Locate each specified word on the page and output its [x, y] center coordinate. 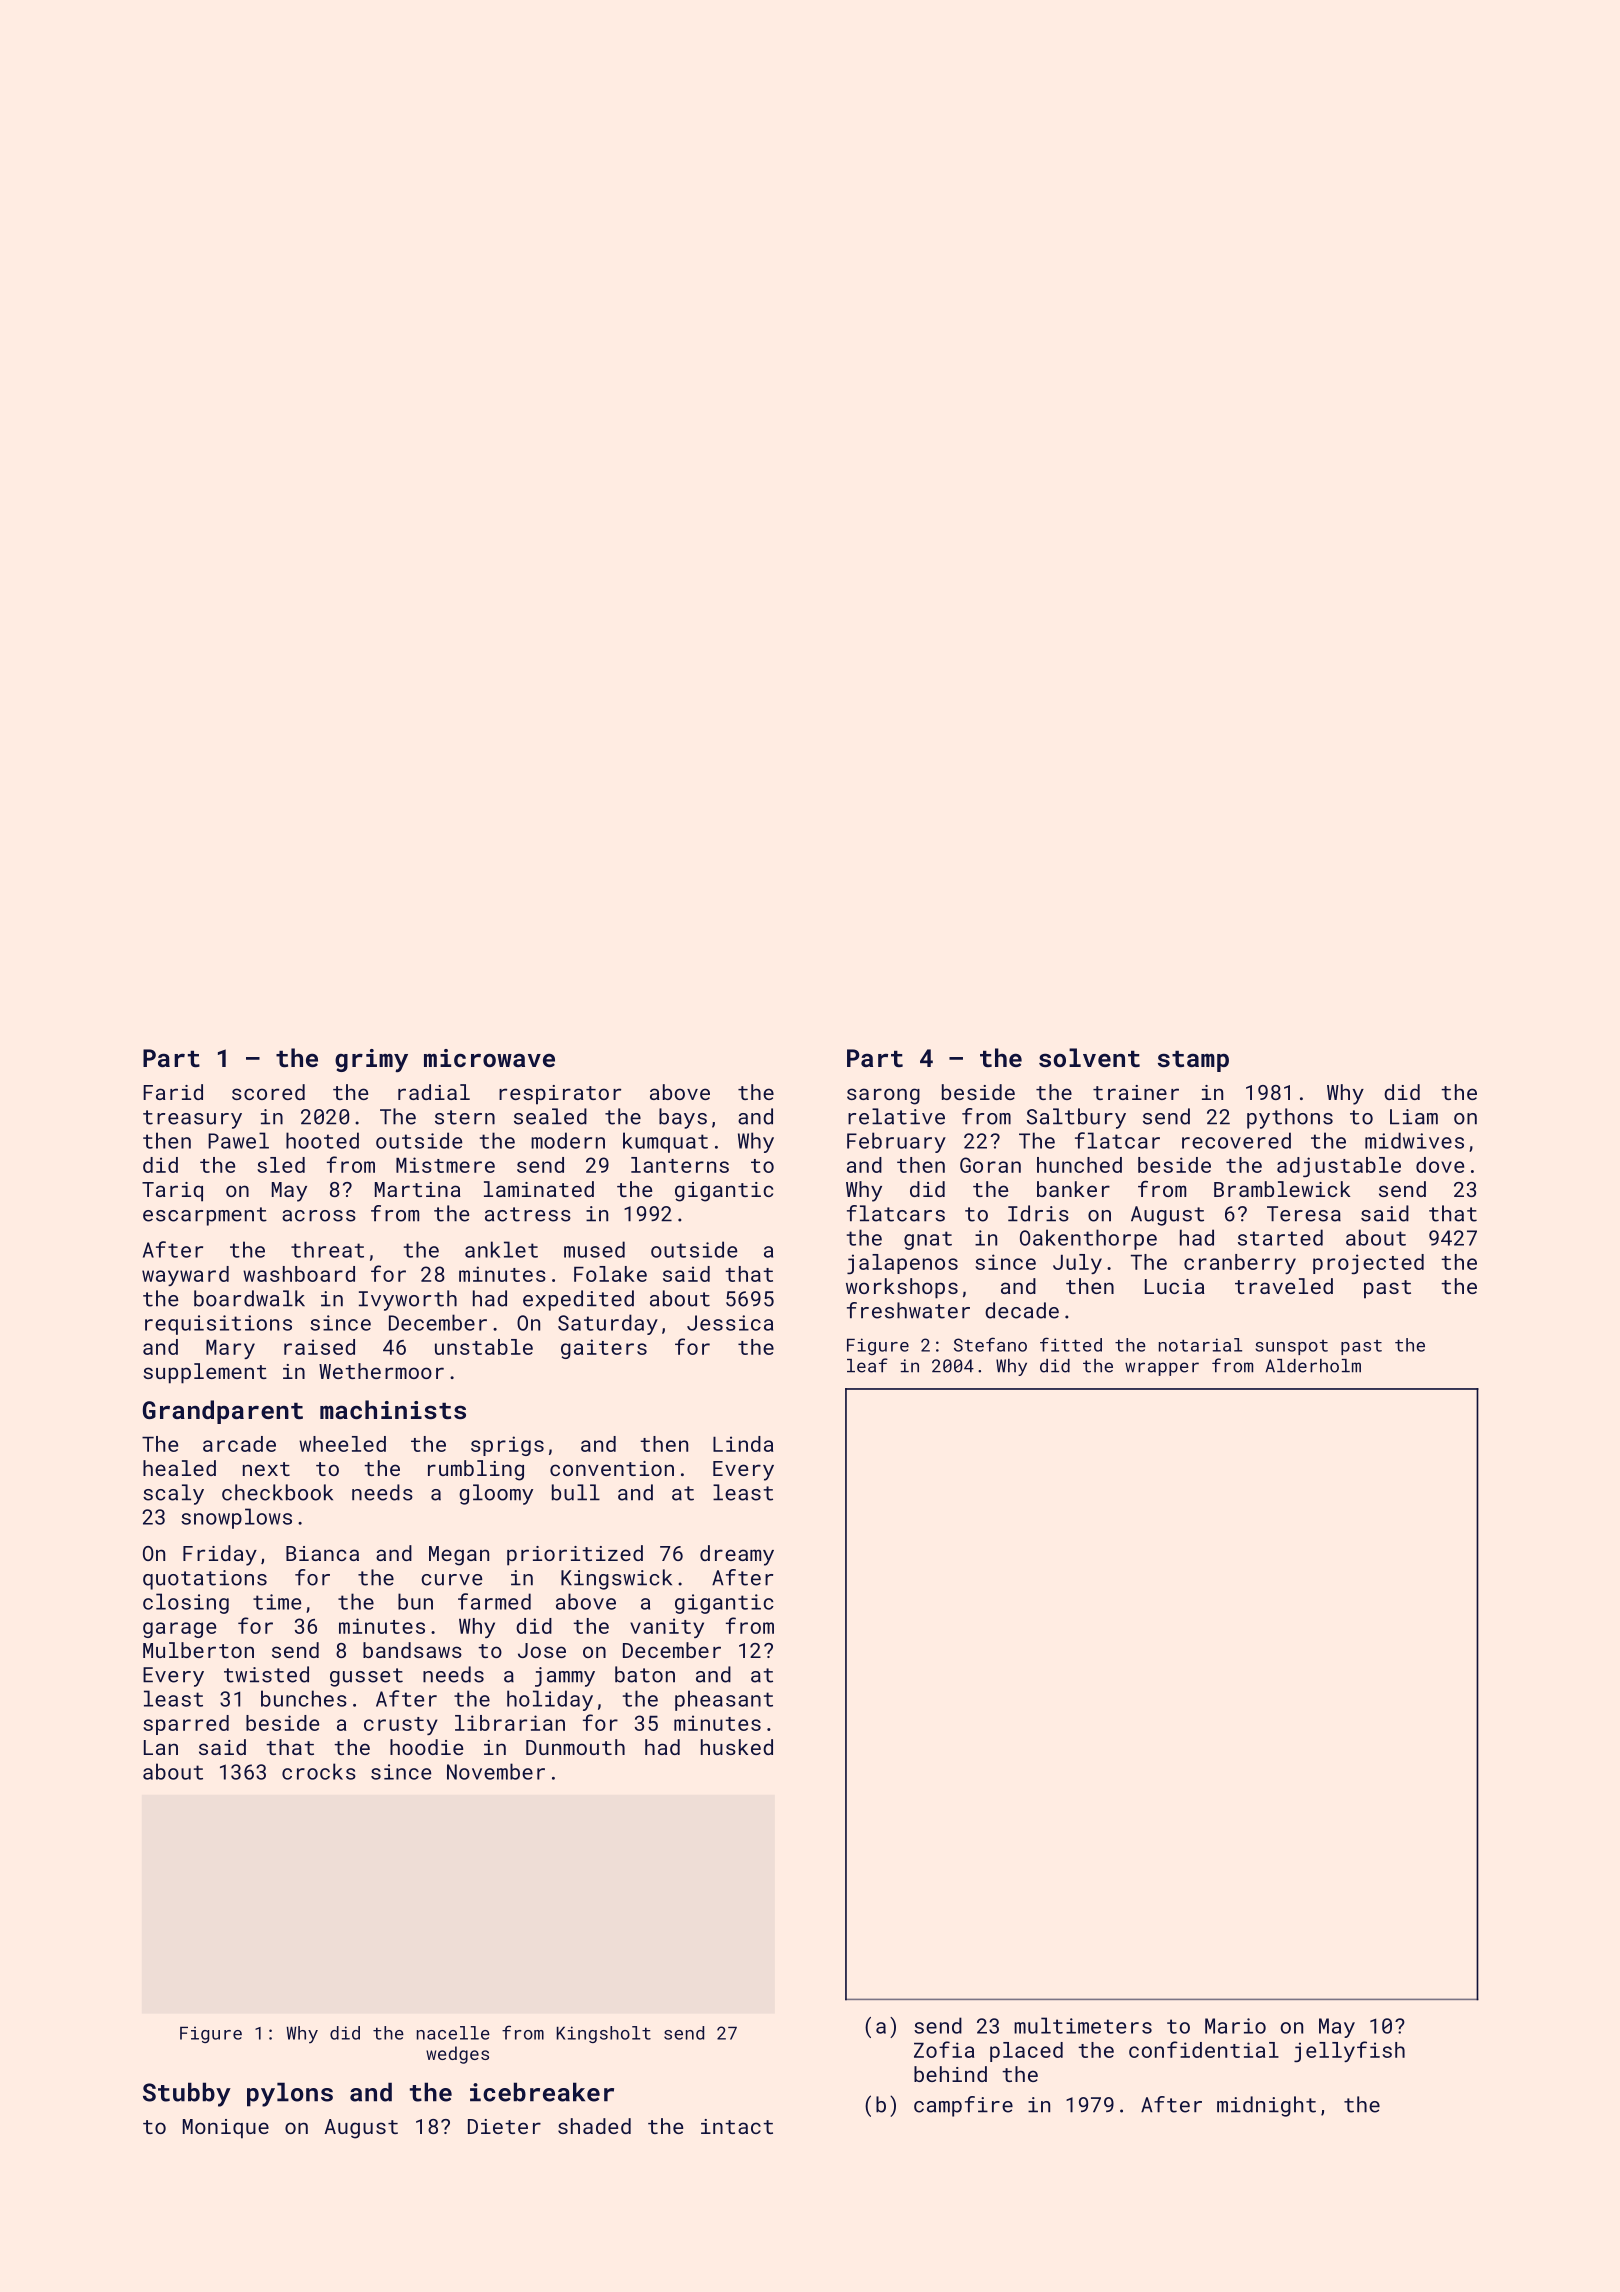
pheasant [724, 1700]
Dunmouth [575, 1747]
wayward [185, 1276]
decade [1022, 1310]
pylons [290, 2094]
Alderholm [1313, 1366]
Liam [1414, 1117]
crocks [319, 1771]
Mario [1235, 2026]
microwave [489, 1058]
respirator [560, 1095]
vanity [667, 1628]
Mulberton [198, 1650]
